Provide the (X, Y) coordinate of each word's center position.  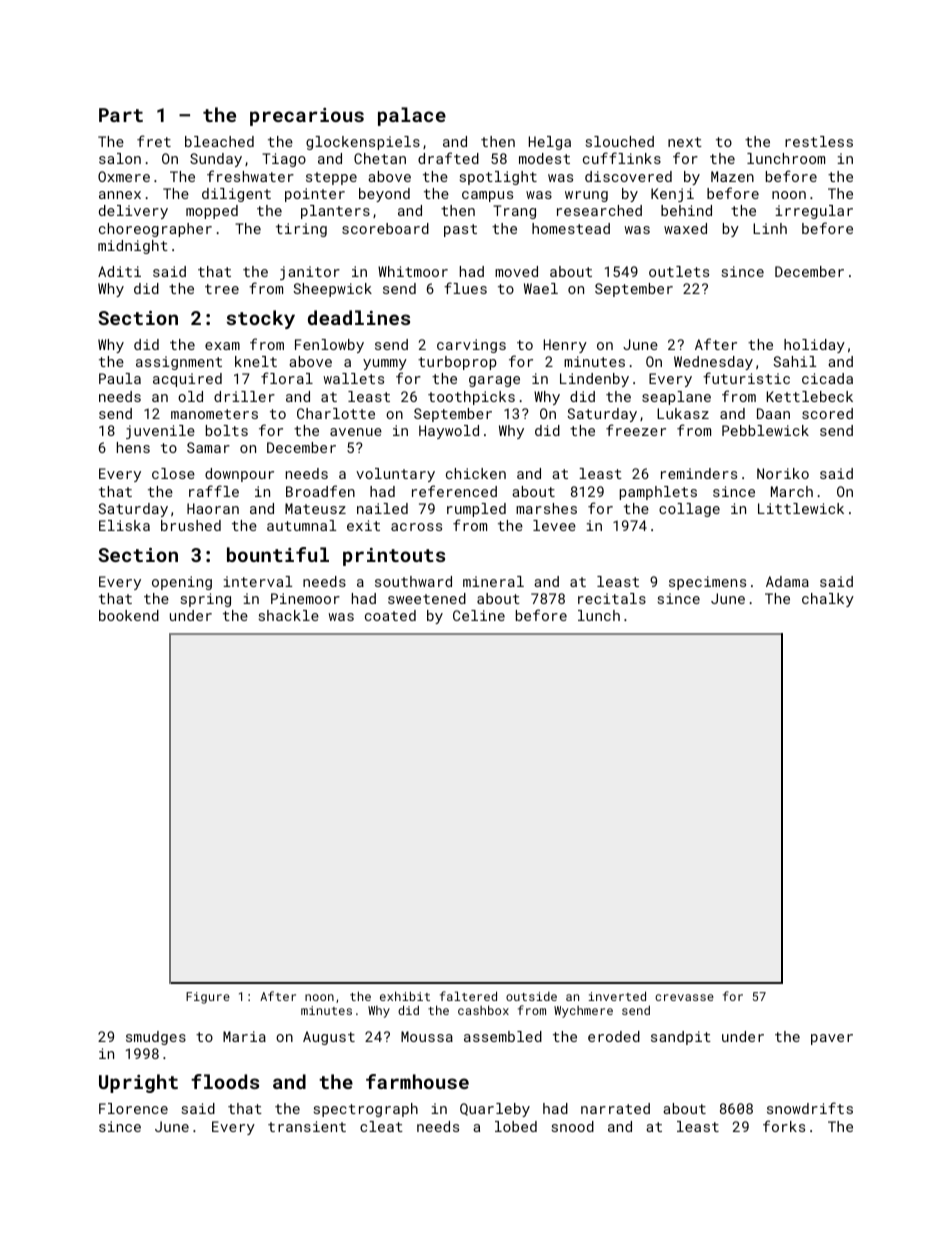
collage (689, 510)
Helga (550, 143)
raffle (214, 491)
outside (531, 996)
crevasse (684, 997)
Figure (208, 998)
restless (819, 141)
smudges (156, 1038)
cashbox (483, 1010)
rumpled (476, 510)
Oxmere (124, 176)
